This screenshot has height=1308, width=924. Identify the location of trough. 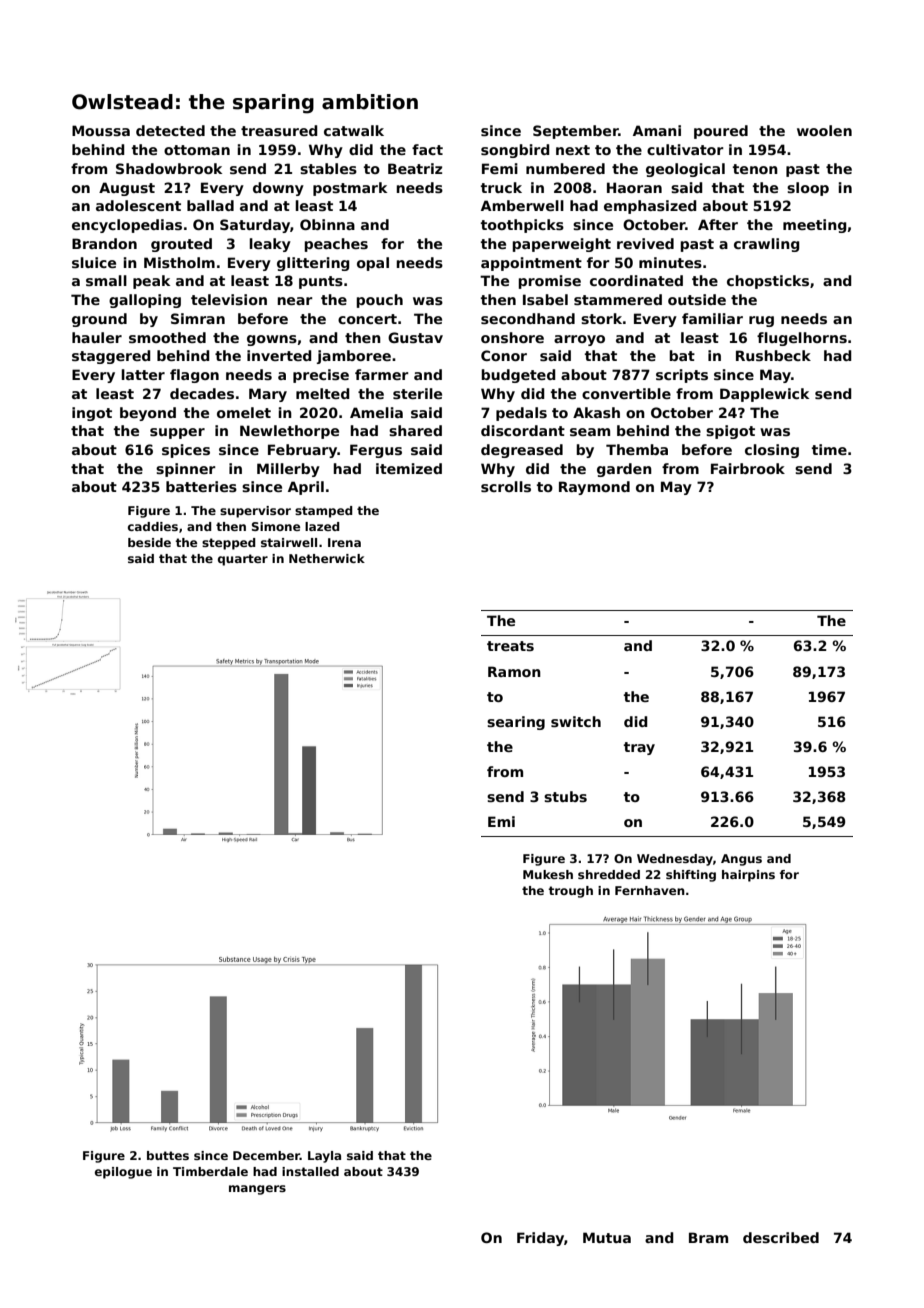
(570, 892).
